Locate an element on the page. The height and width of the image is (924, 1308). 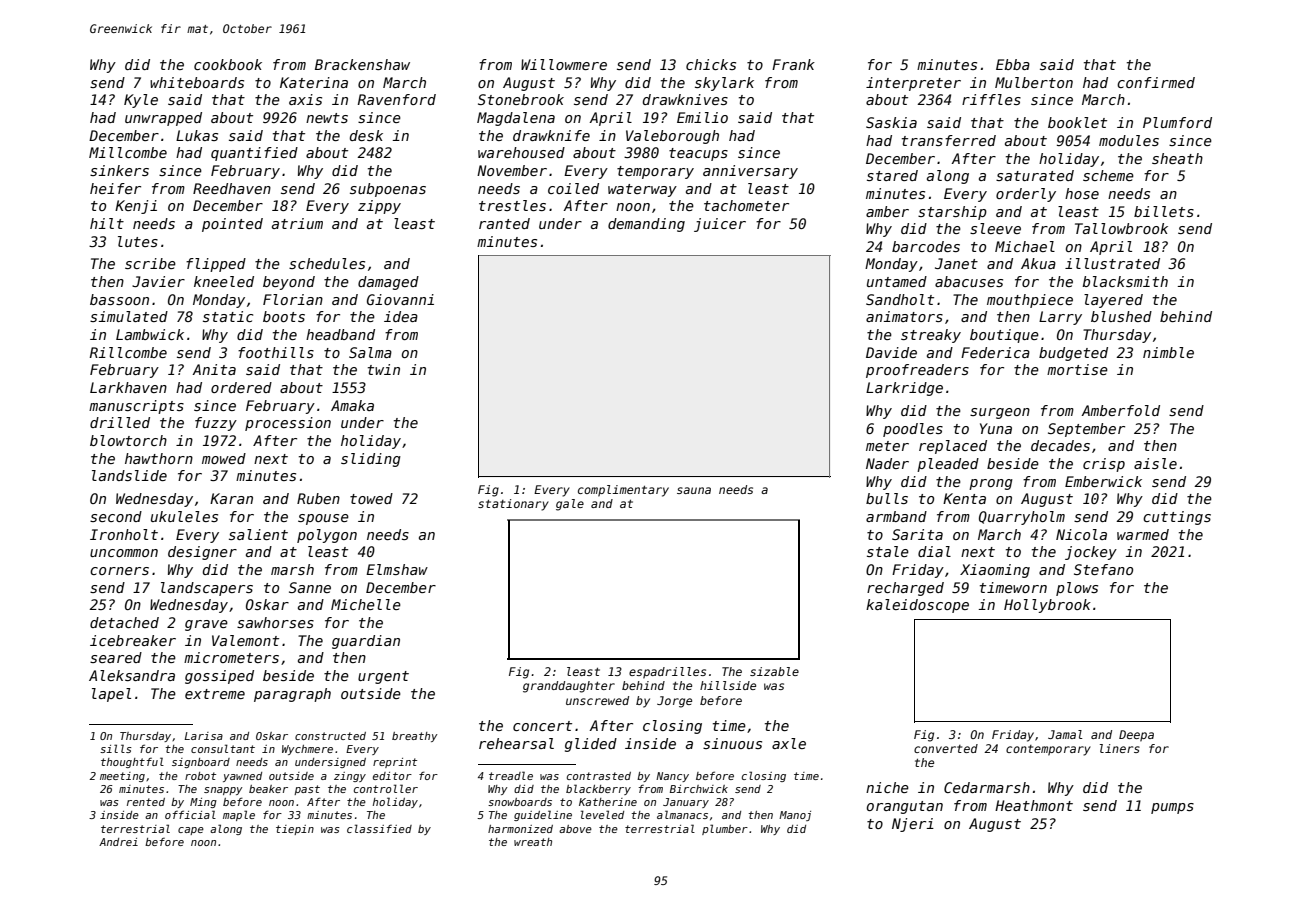
Njeri is located at coordinates (913, 825).
